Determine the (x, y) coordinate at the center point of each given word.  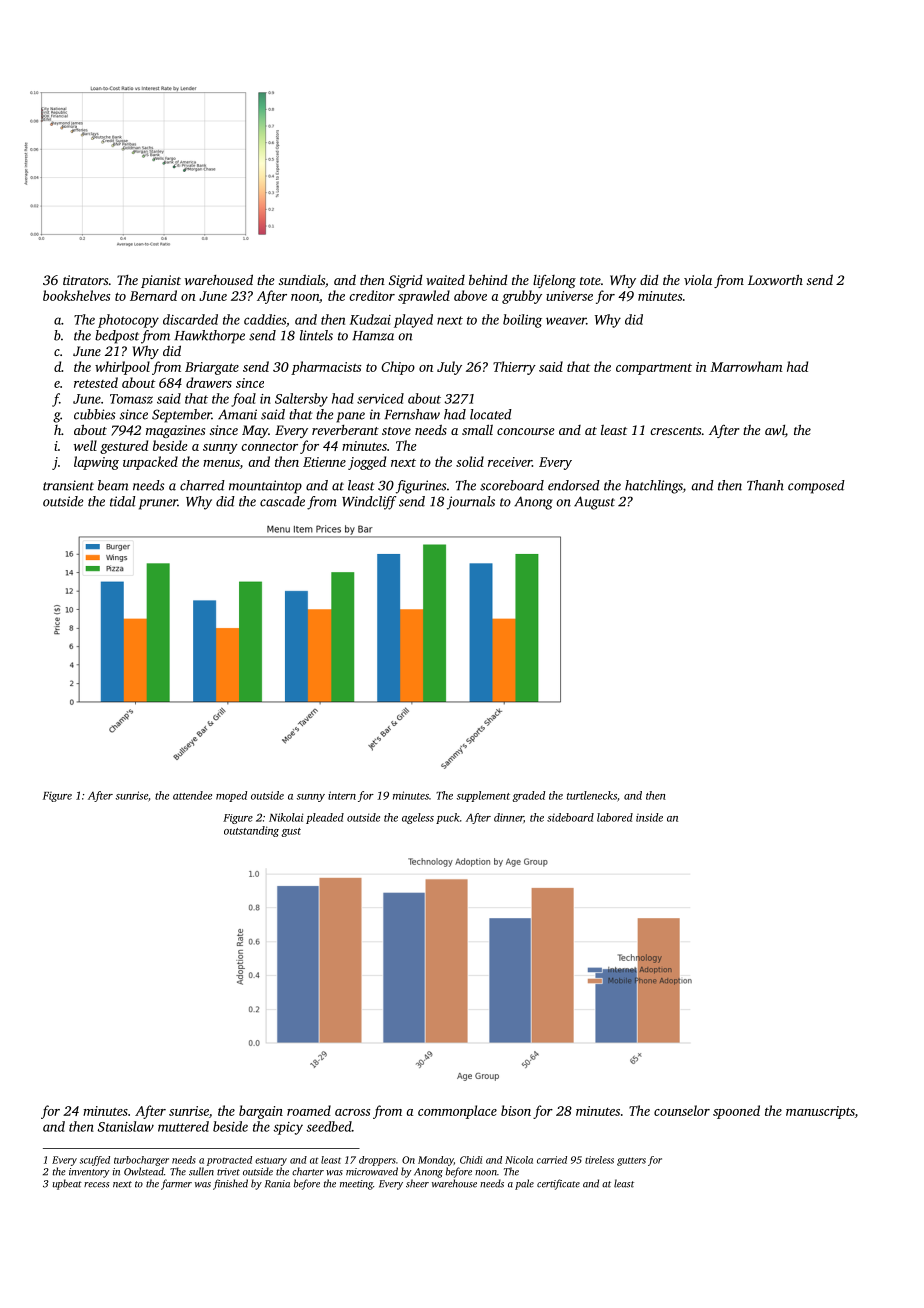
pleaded (325, 818)
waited (445, 280)
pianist (161, 281)
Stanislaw (126, 1126)
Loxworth (775, 279)
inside (649, 817)
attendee (192, 795)
